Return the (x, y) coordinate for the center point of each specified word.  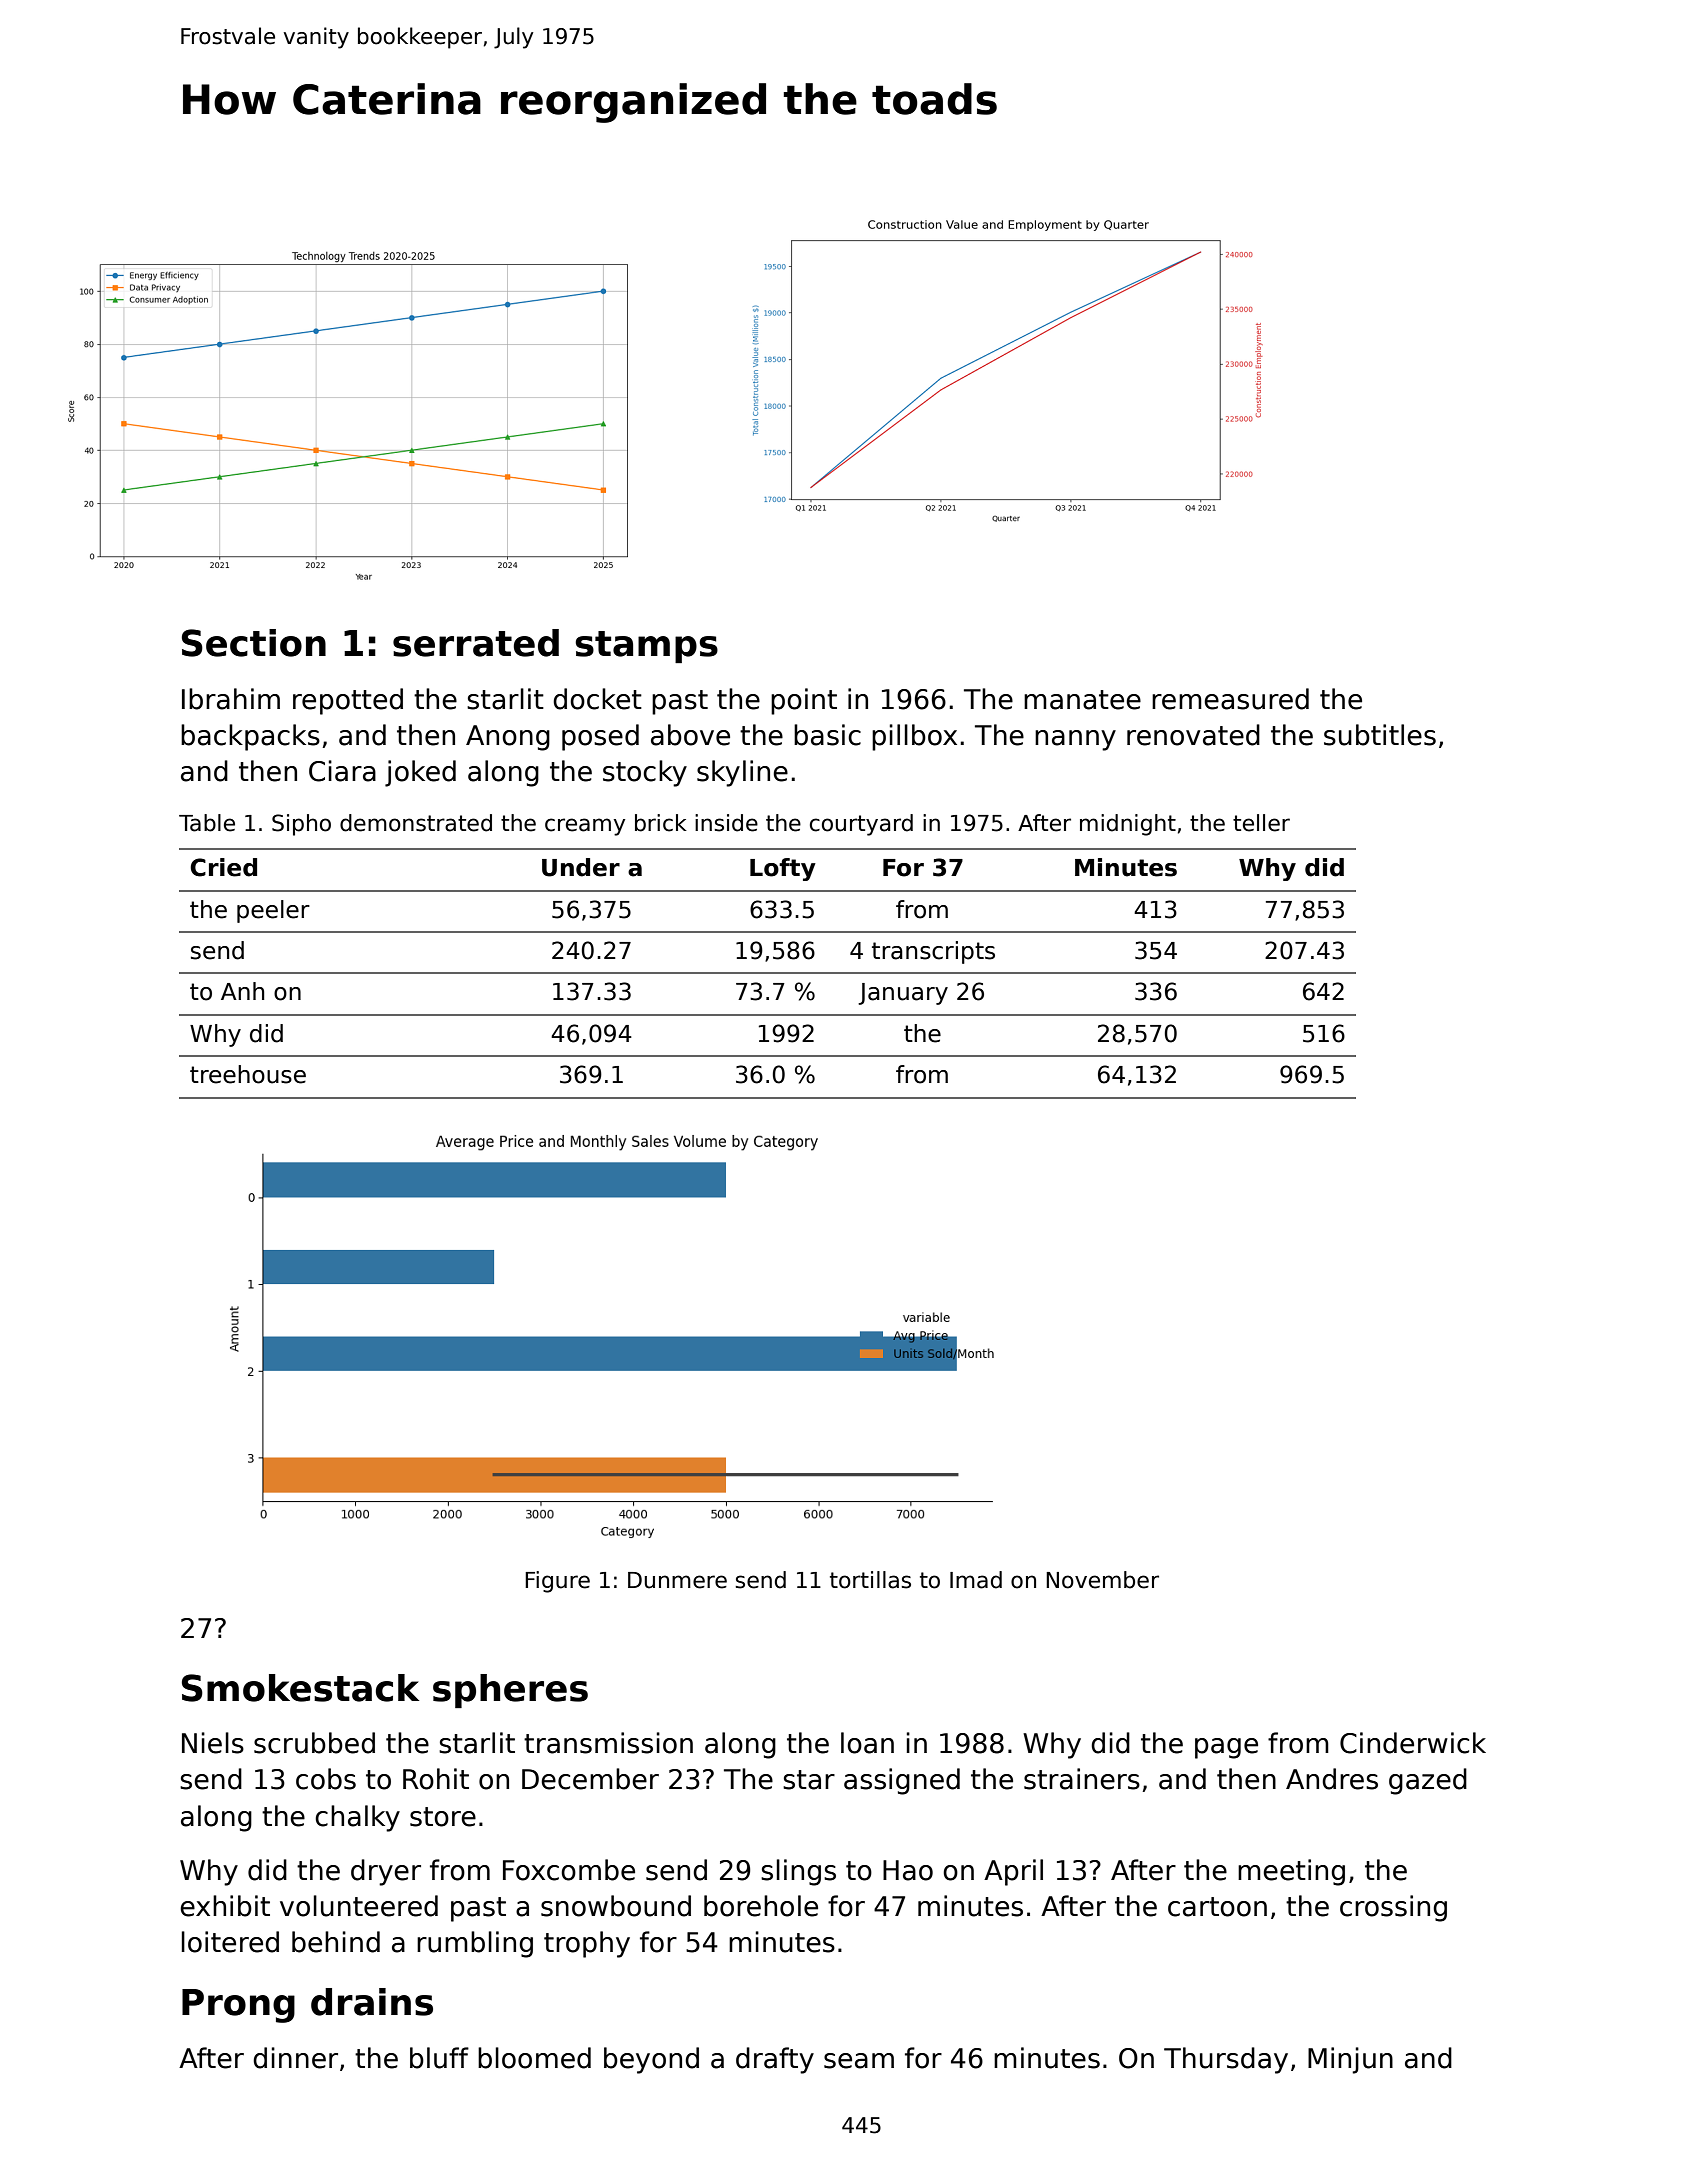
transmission (608, 1743)
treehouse (248, 1074)
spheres (510, 1691)
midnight (1128, 825)
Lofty (783, 869)
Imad (976, 1580)
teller (1261, 823)
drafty (775, 2060)
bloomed (534, 2058)
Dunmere (677, 1580)
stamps (646, 647)
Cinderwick (1413, 1743)
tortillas (870, 1580)
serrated (476, 643)
